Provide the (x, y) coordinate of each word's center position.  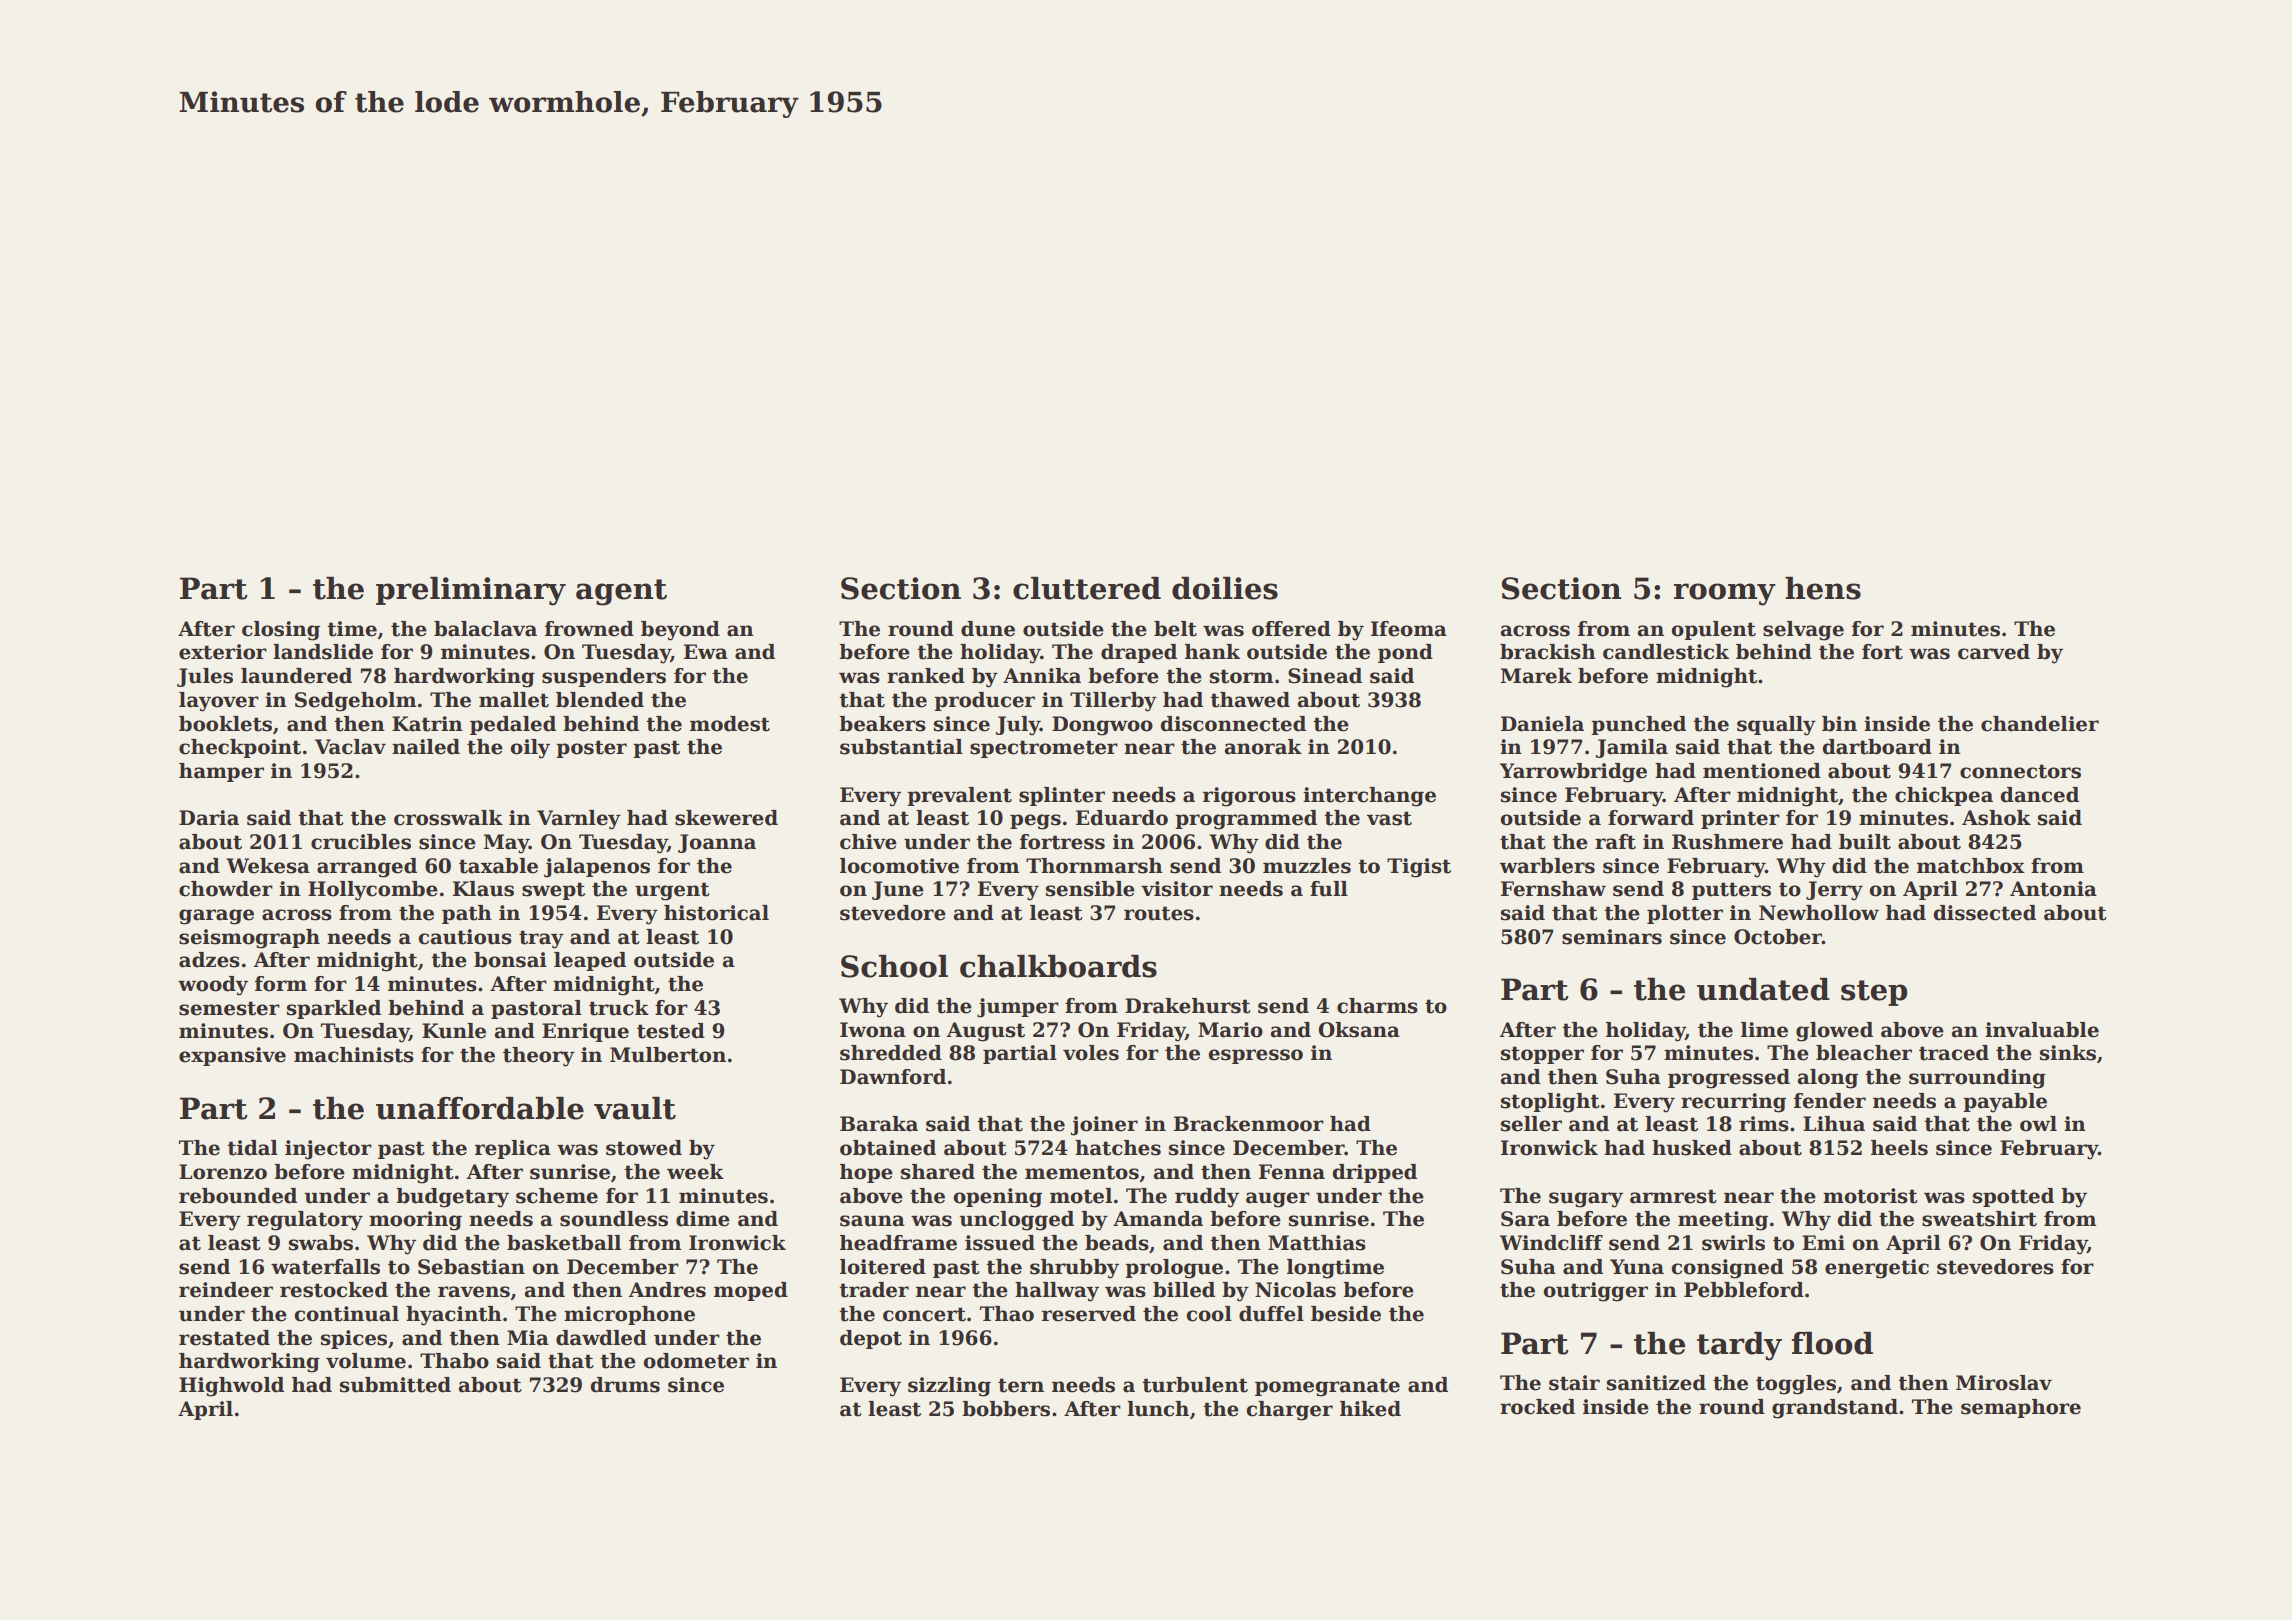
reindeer (226, 1290)
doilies (1225, 588)
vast (1389, 818)
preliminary (471, 591)
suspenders (604, 677)
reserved (1089, 1314)
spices (354, 1339)
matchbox (1971, 866)
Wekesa (268, 866)
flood (1832, 1343)
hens (1823, 588)
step (1874, 993)
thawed (1250, 700)
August (986, 1032)
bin (1839, 724)
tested (671, 1031)
